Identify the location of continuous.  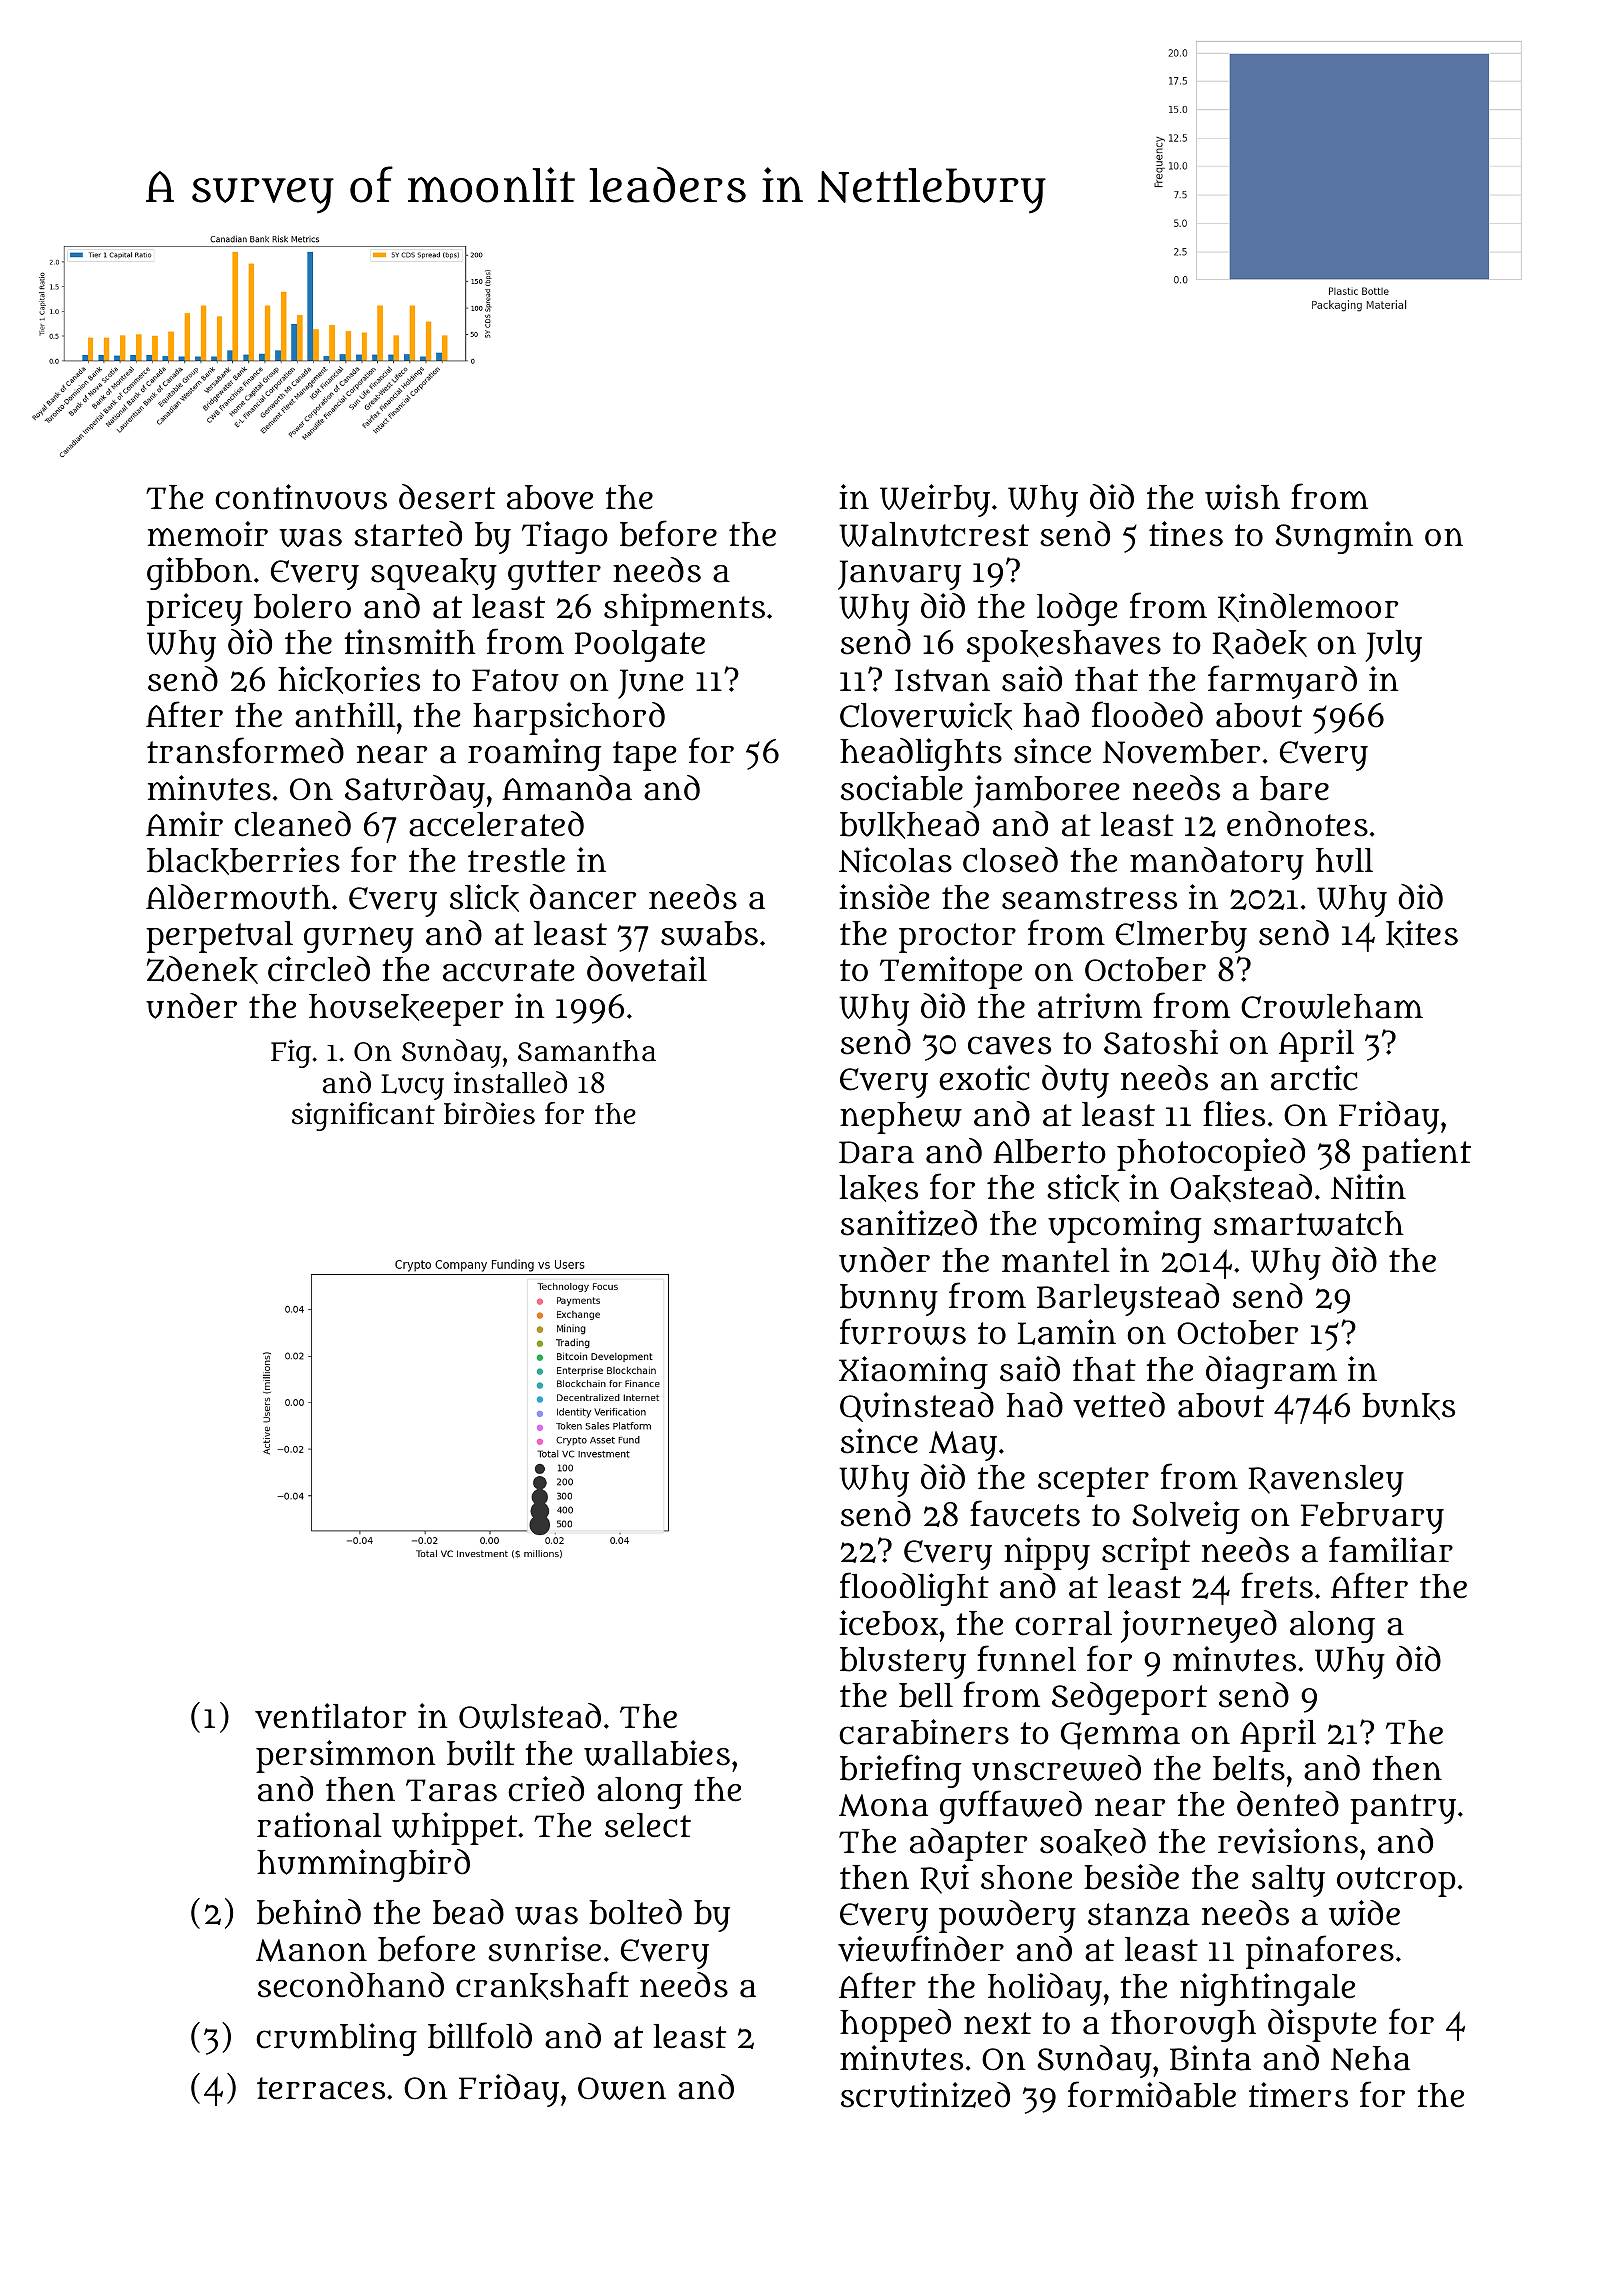
(301, 497).
